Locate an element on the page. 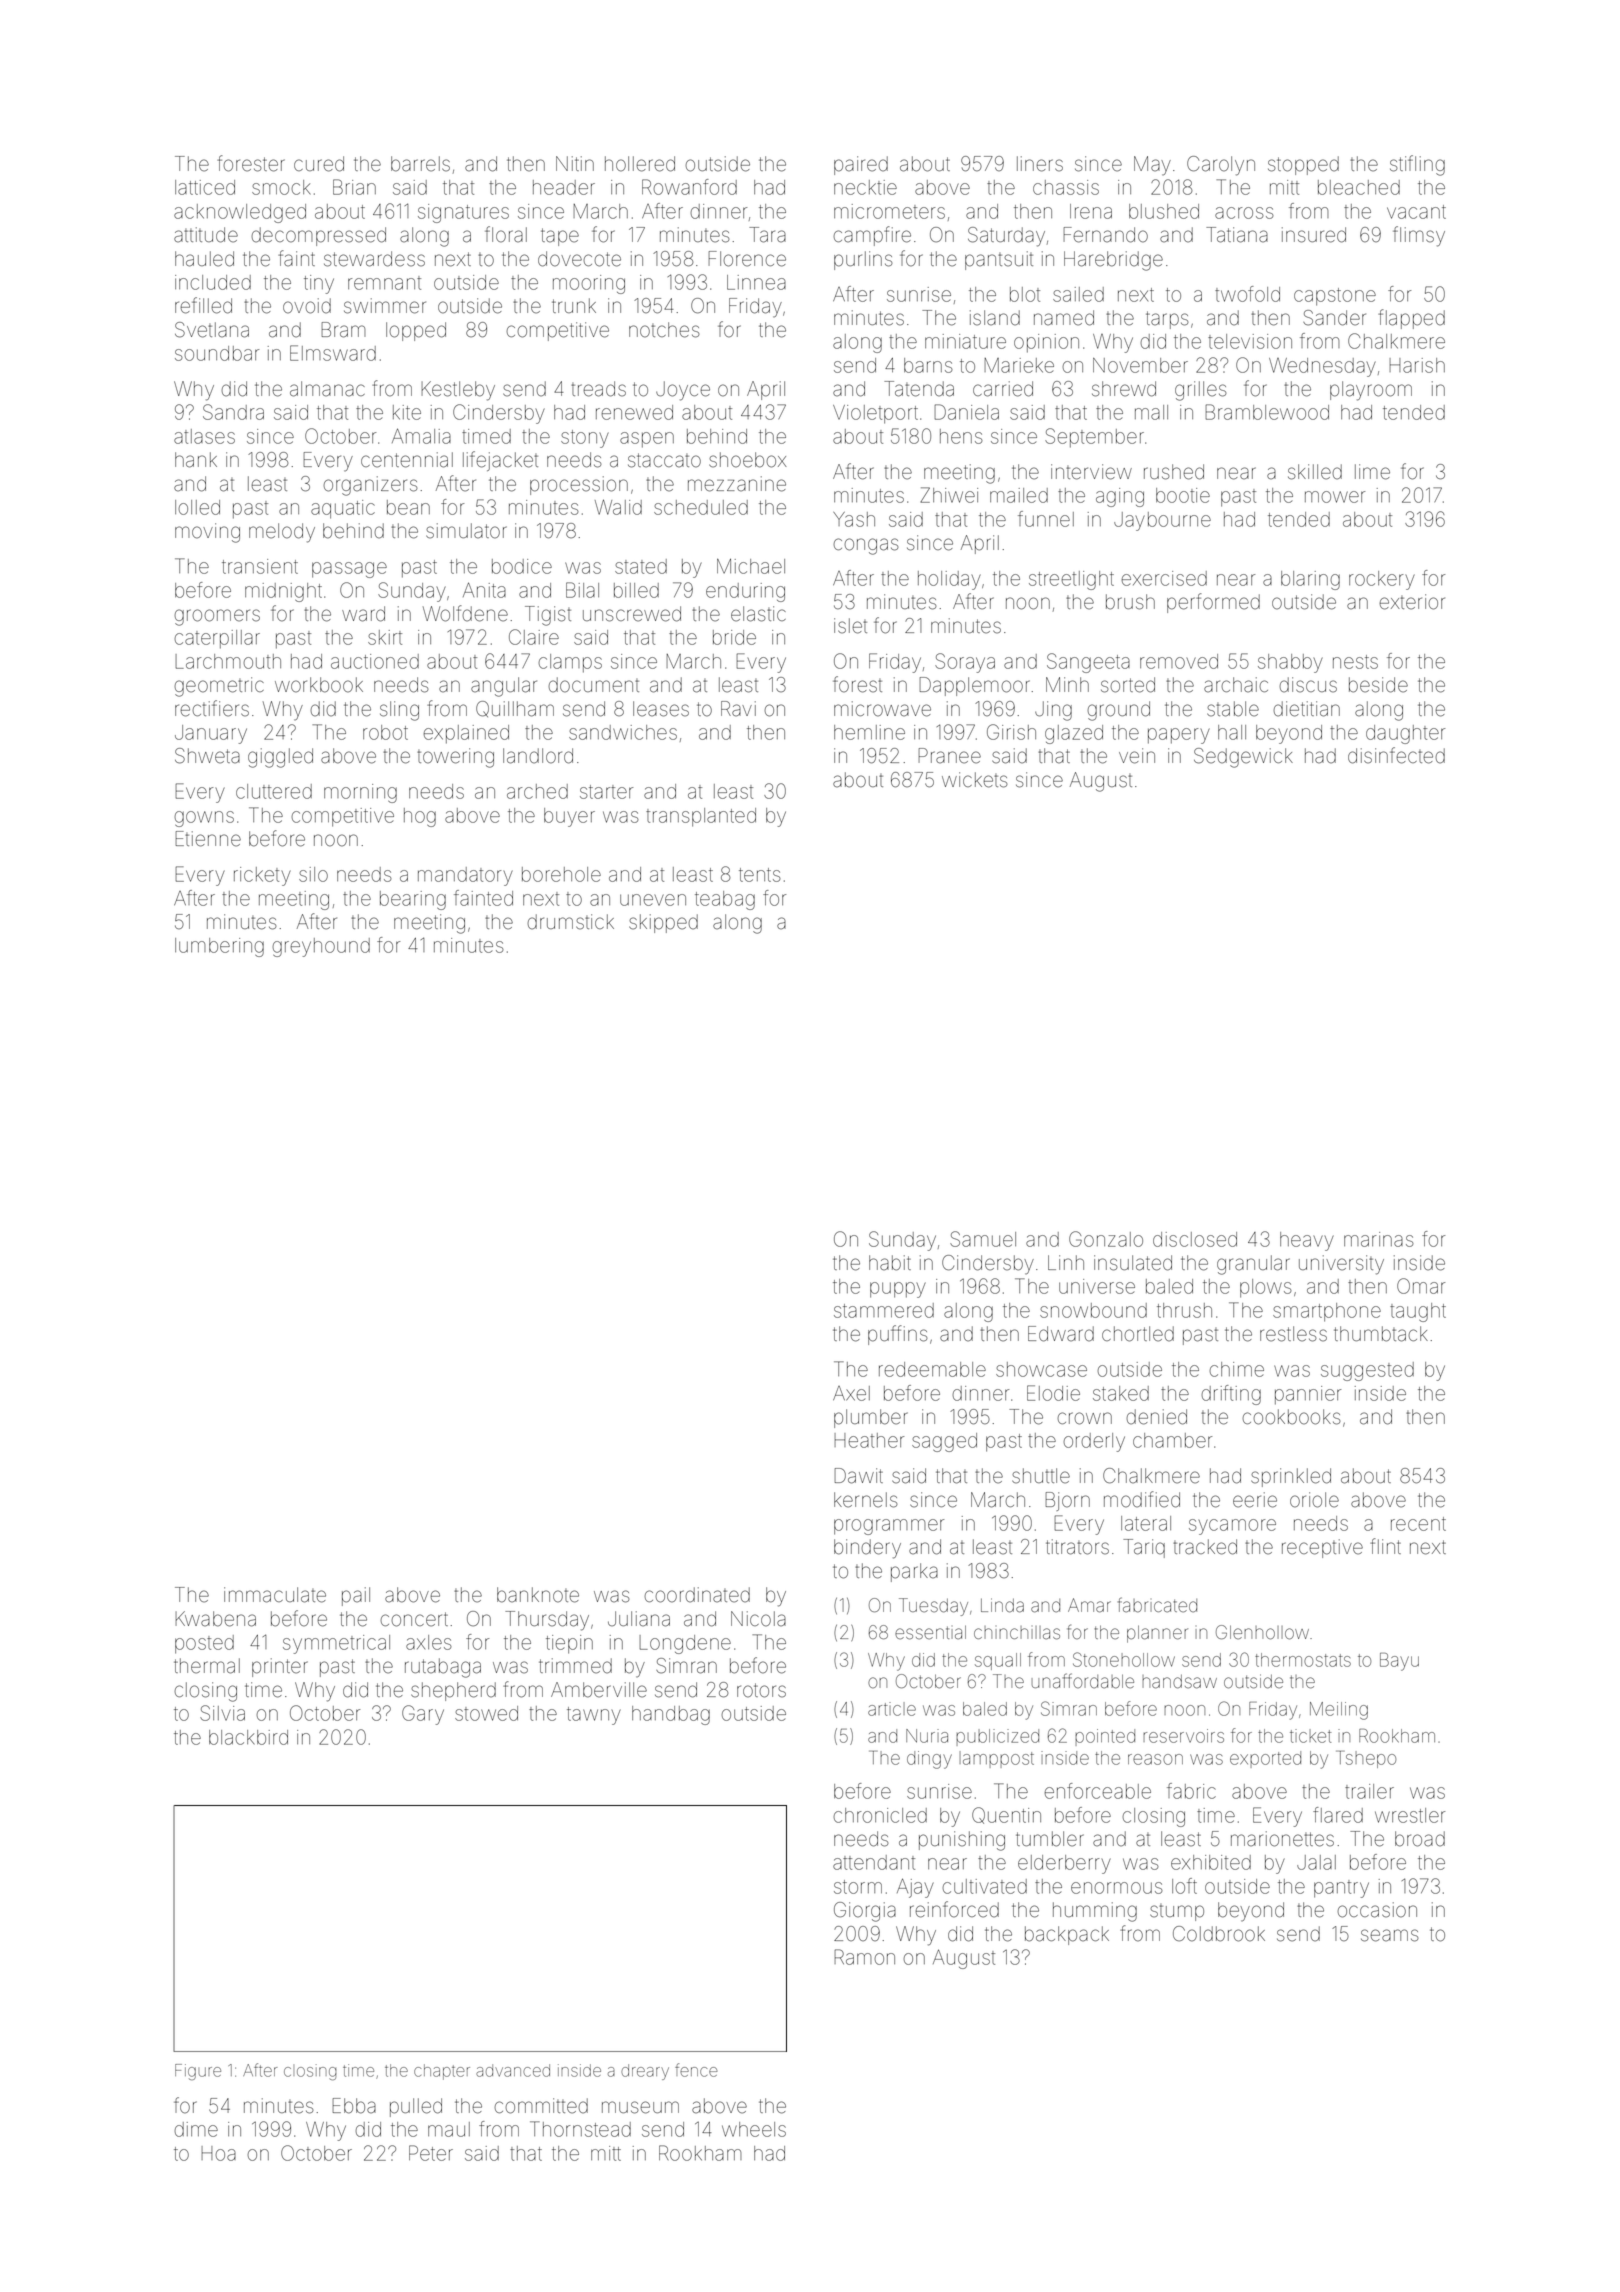  Silvia is located at coordinates (222, 1713).
